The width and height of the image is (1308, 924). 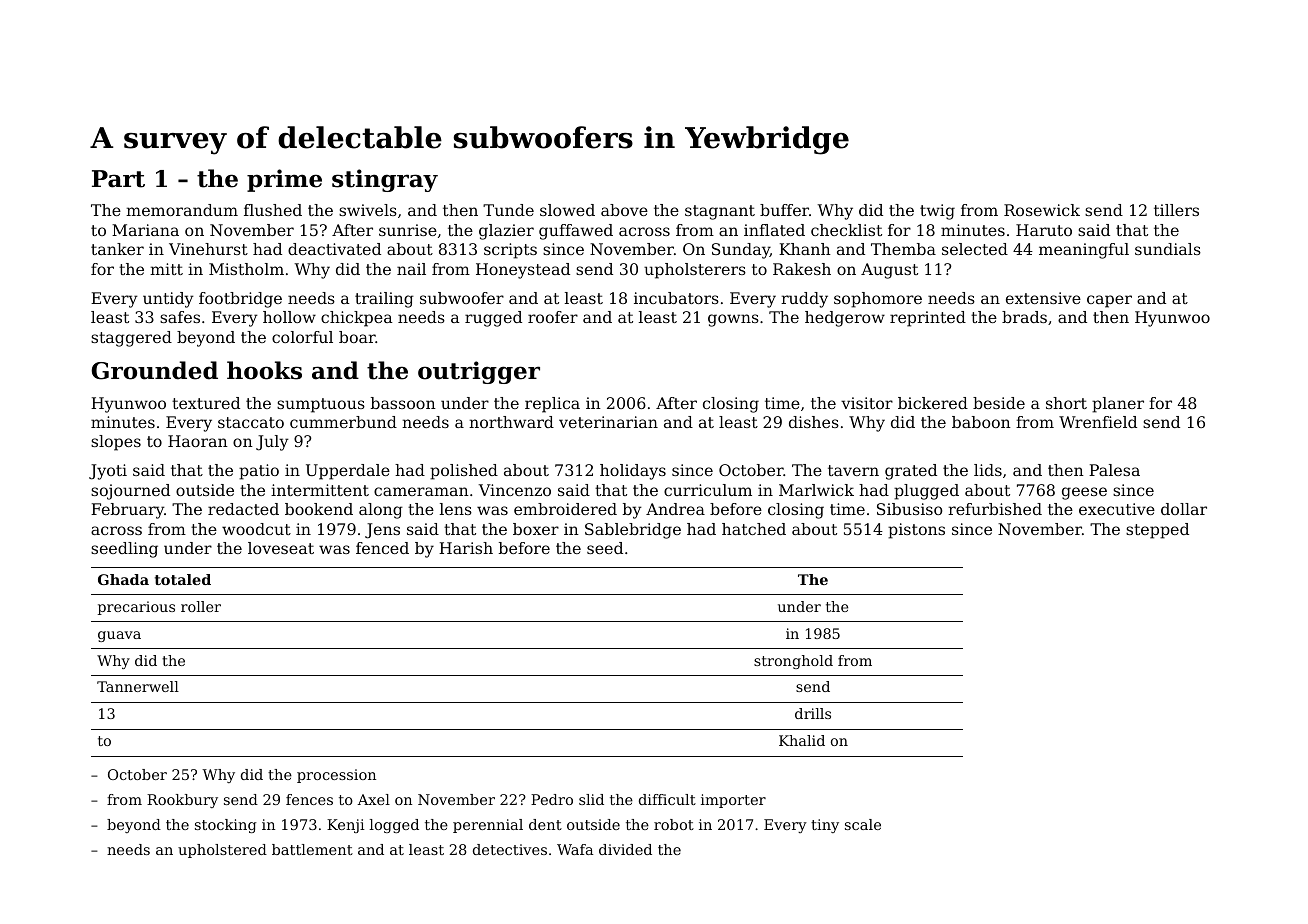 What do you see at coordinates (118, 179) in the image?
I see `Part` at bounding box center [118, 179].
